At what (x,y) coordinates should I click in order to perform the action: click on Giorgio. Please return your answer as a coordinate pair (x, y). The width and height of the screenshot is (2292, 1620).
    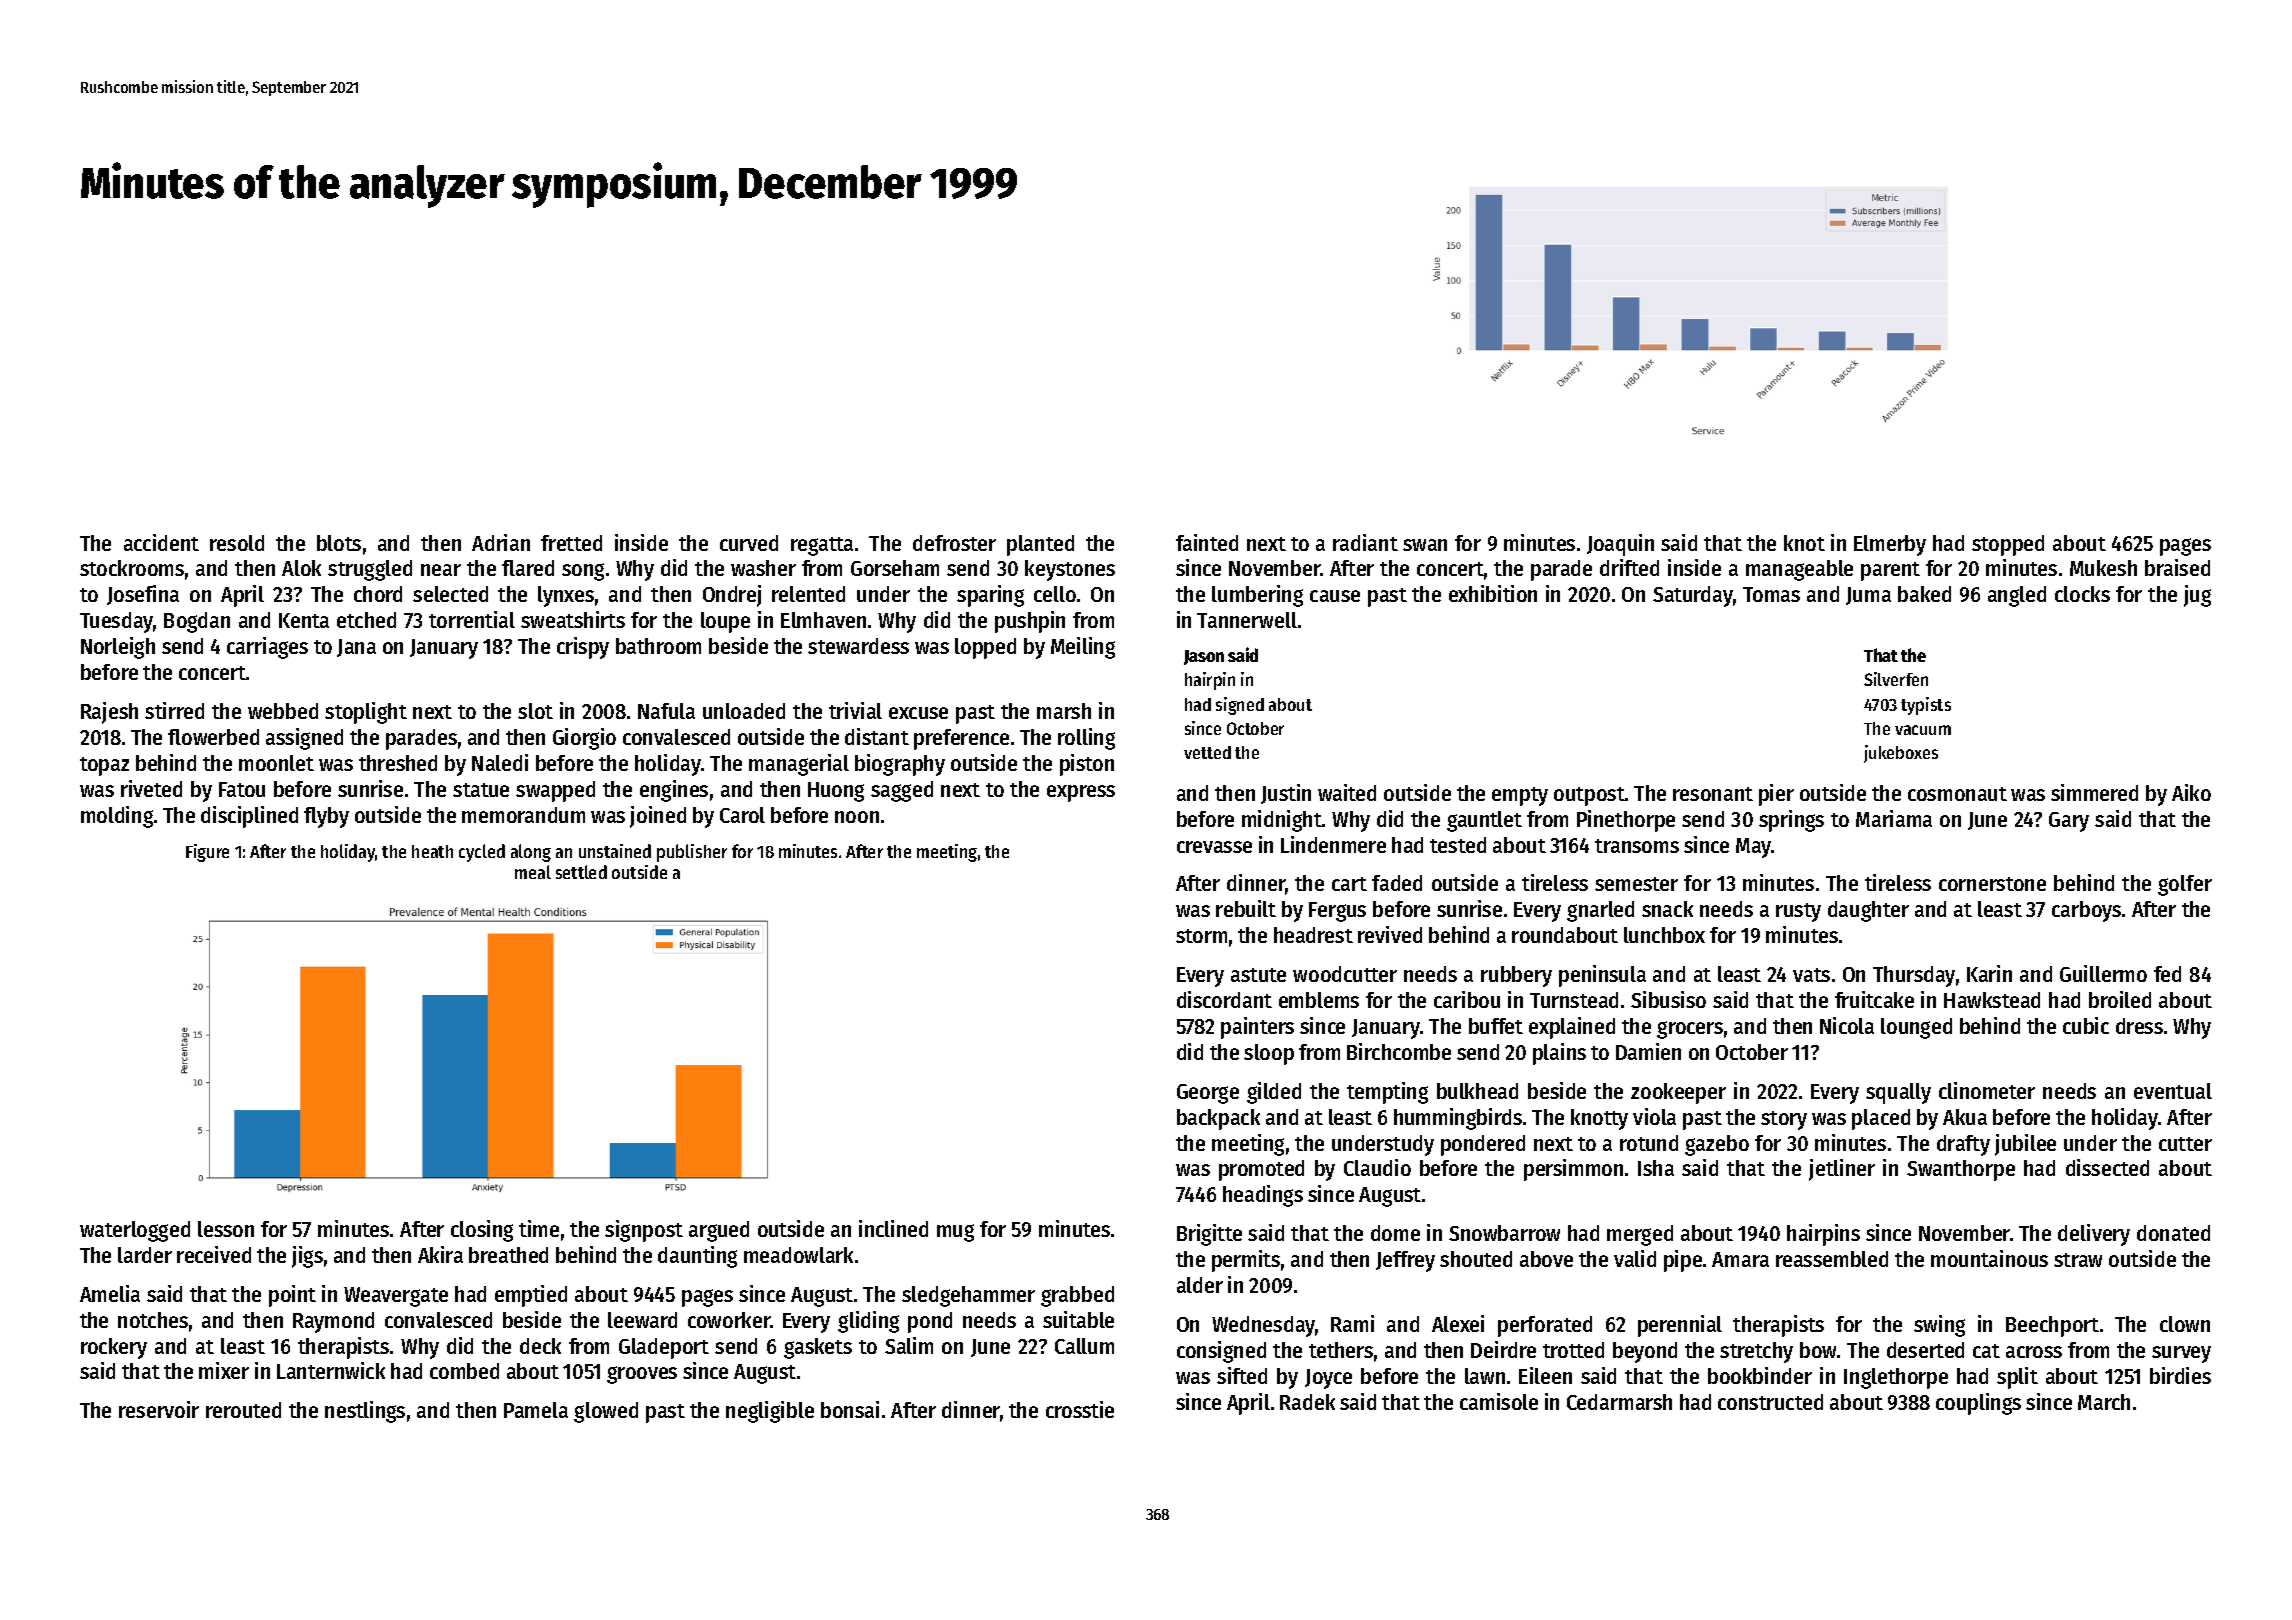
    Looking at the image, I should click on (584, 739).
